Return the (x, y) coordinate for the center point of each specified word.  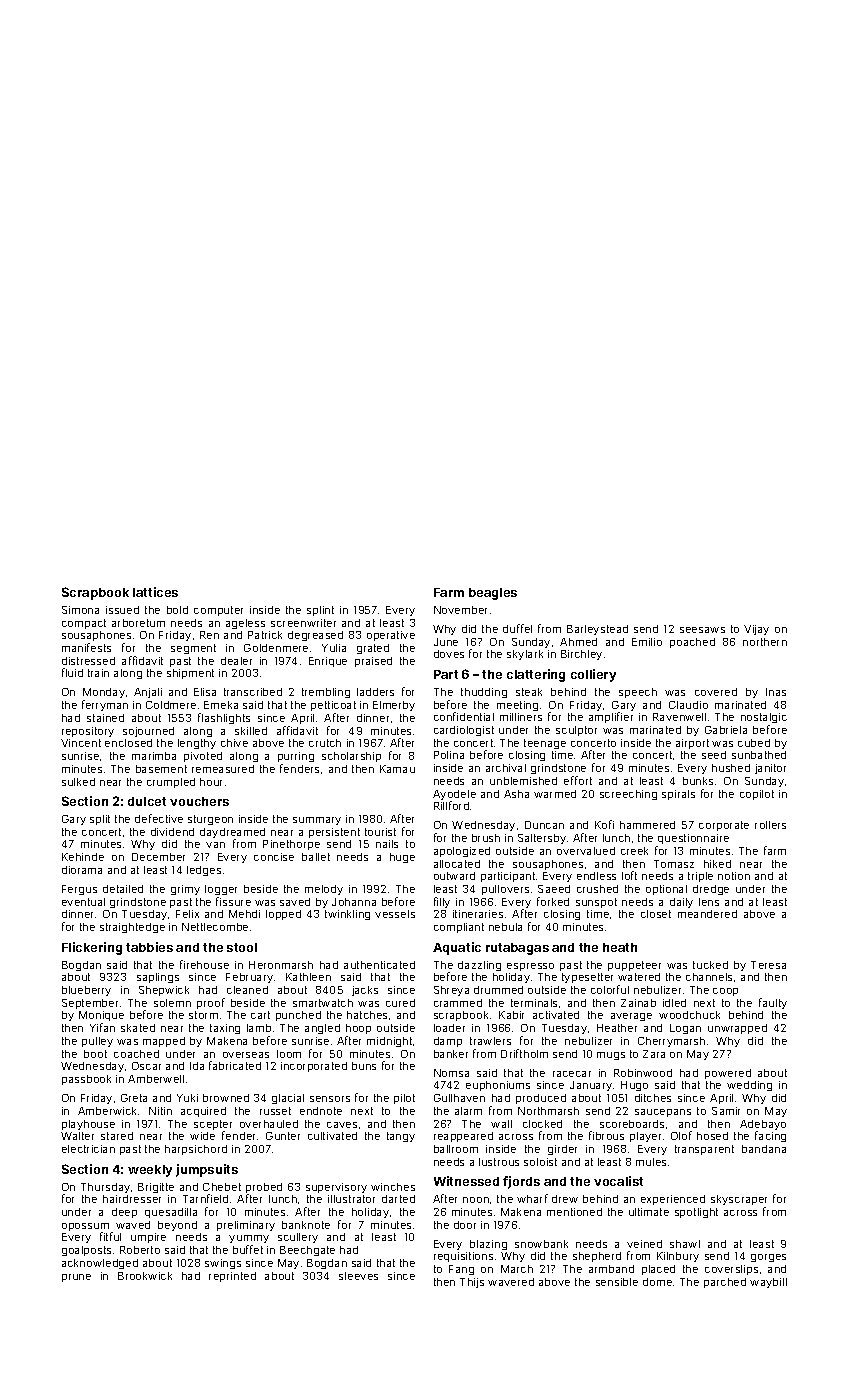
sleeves (358, 1276)
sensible (617, 1282)
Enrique (328, 662)
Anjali (148, 693)
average (631, 1017)
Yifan (102, 1027)
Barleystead (597, 630)
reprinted (232, 1277)
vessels (395, 914)
